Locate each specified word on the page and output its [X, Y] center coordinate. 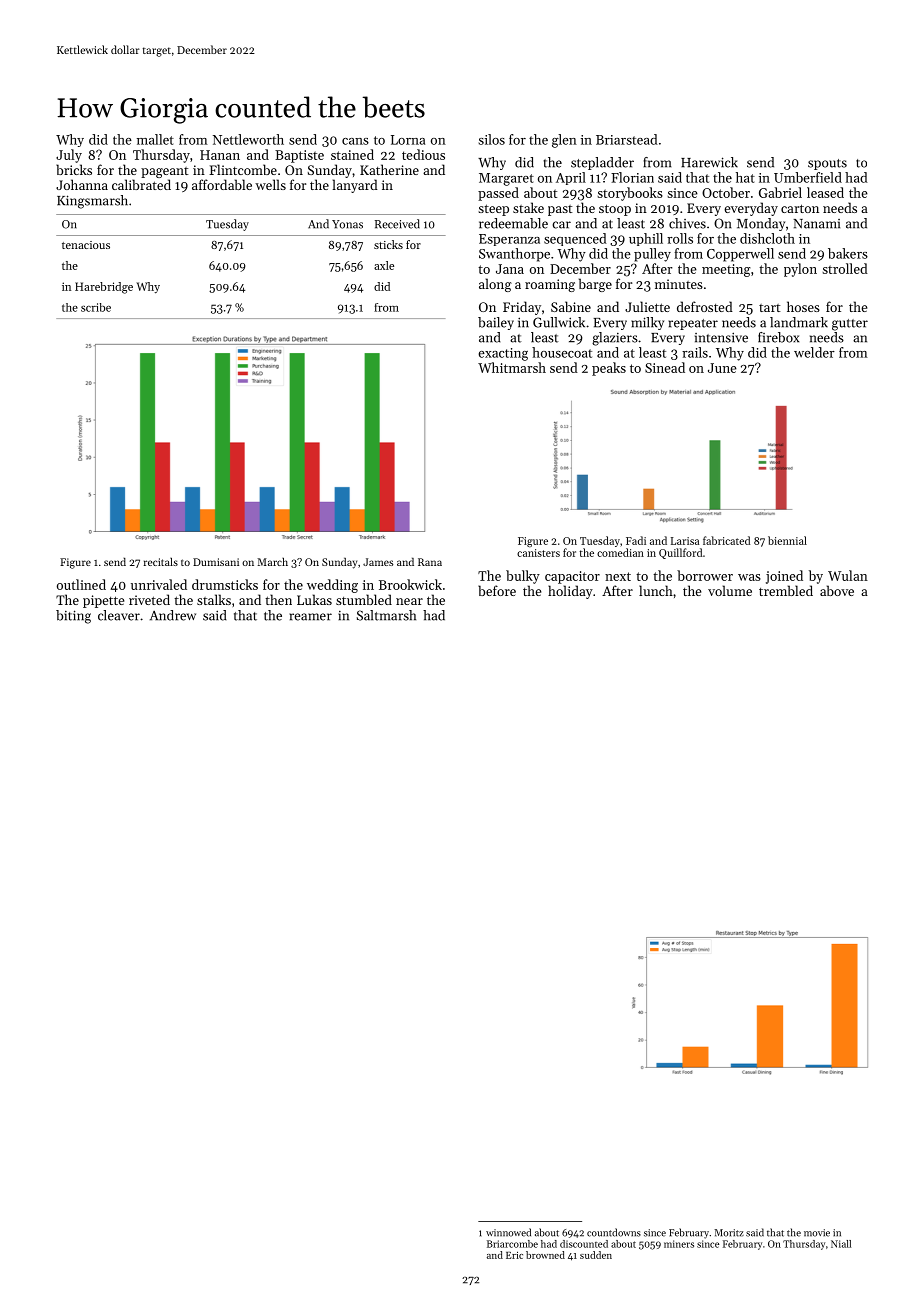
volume [730, 590]
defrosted [705, 306]
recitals [161, 562]
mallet [155, 139]
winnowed [508, 1232]
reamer [310, 617]
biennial [787, 540]
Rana [430, 562]
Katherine [389, 169]
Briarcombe [512, 1244]
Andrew [173, 615]
